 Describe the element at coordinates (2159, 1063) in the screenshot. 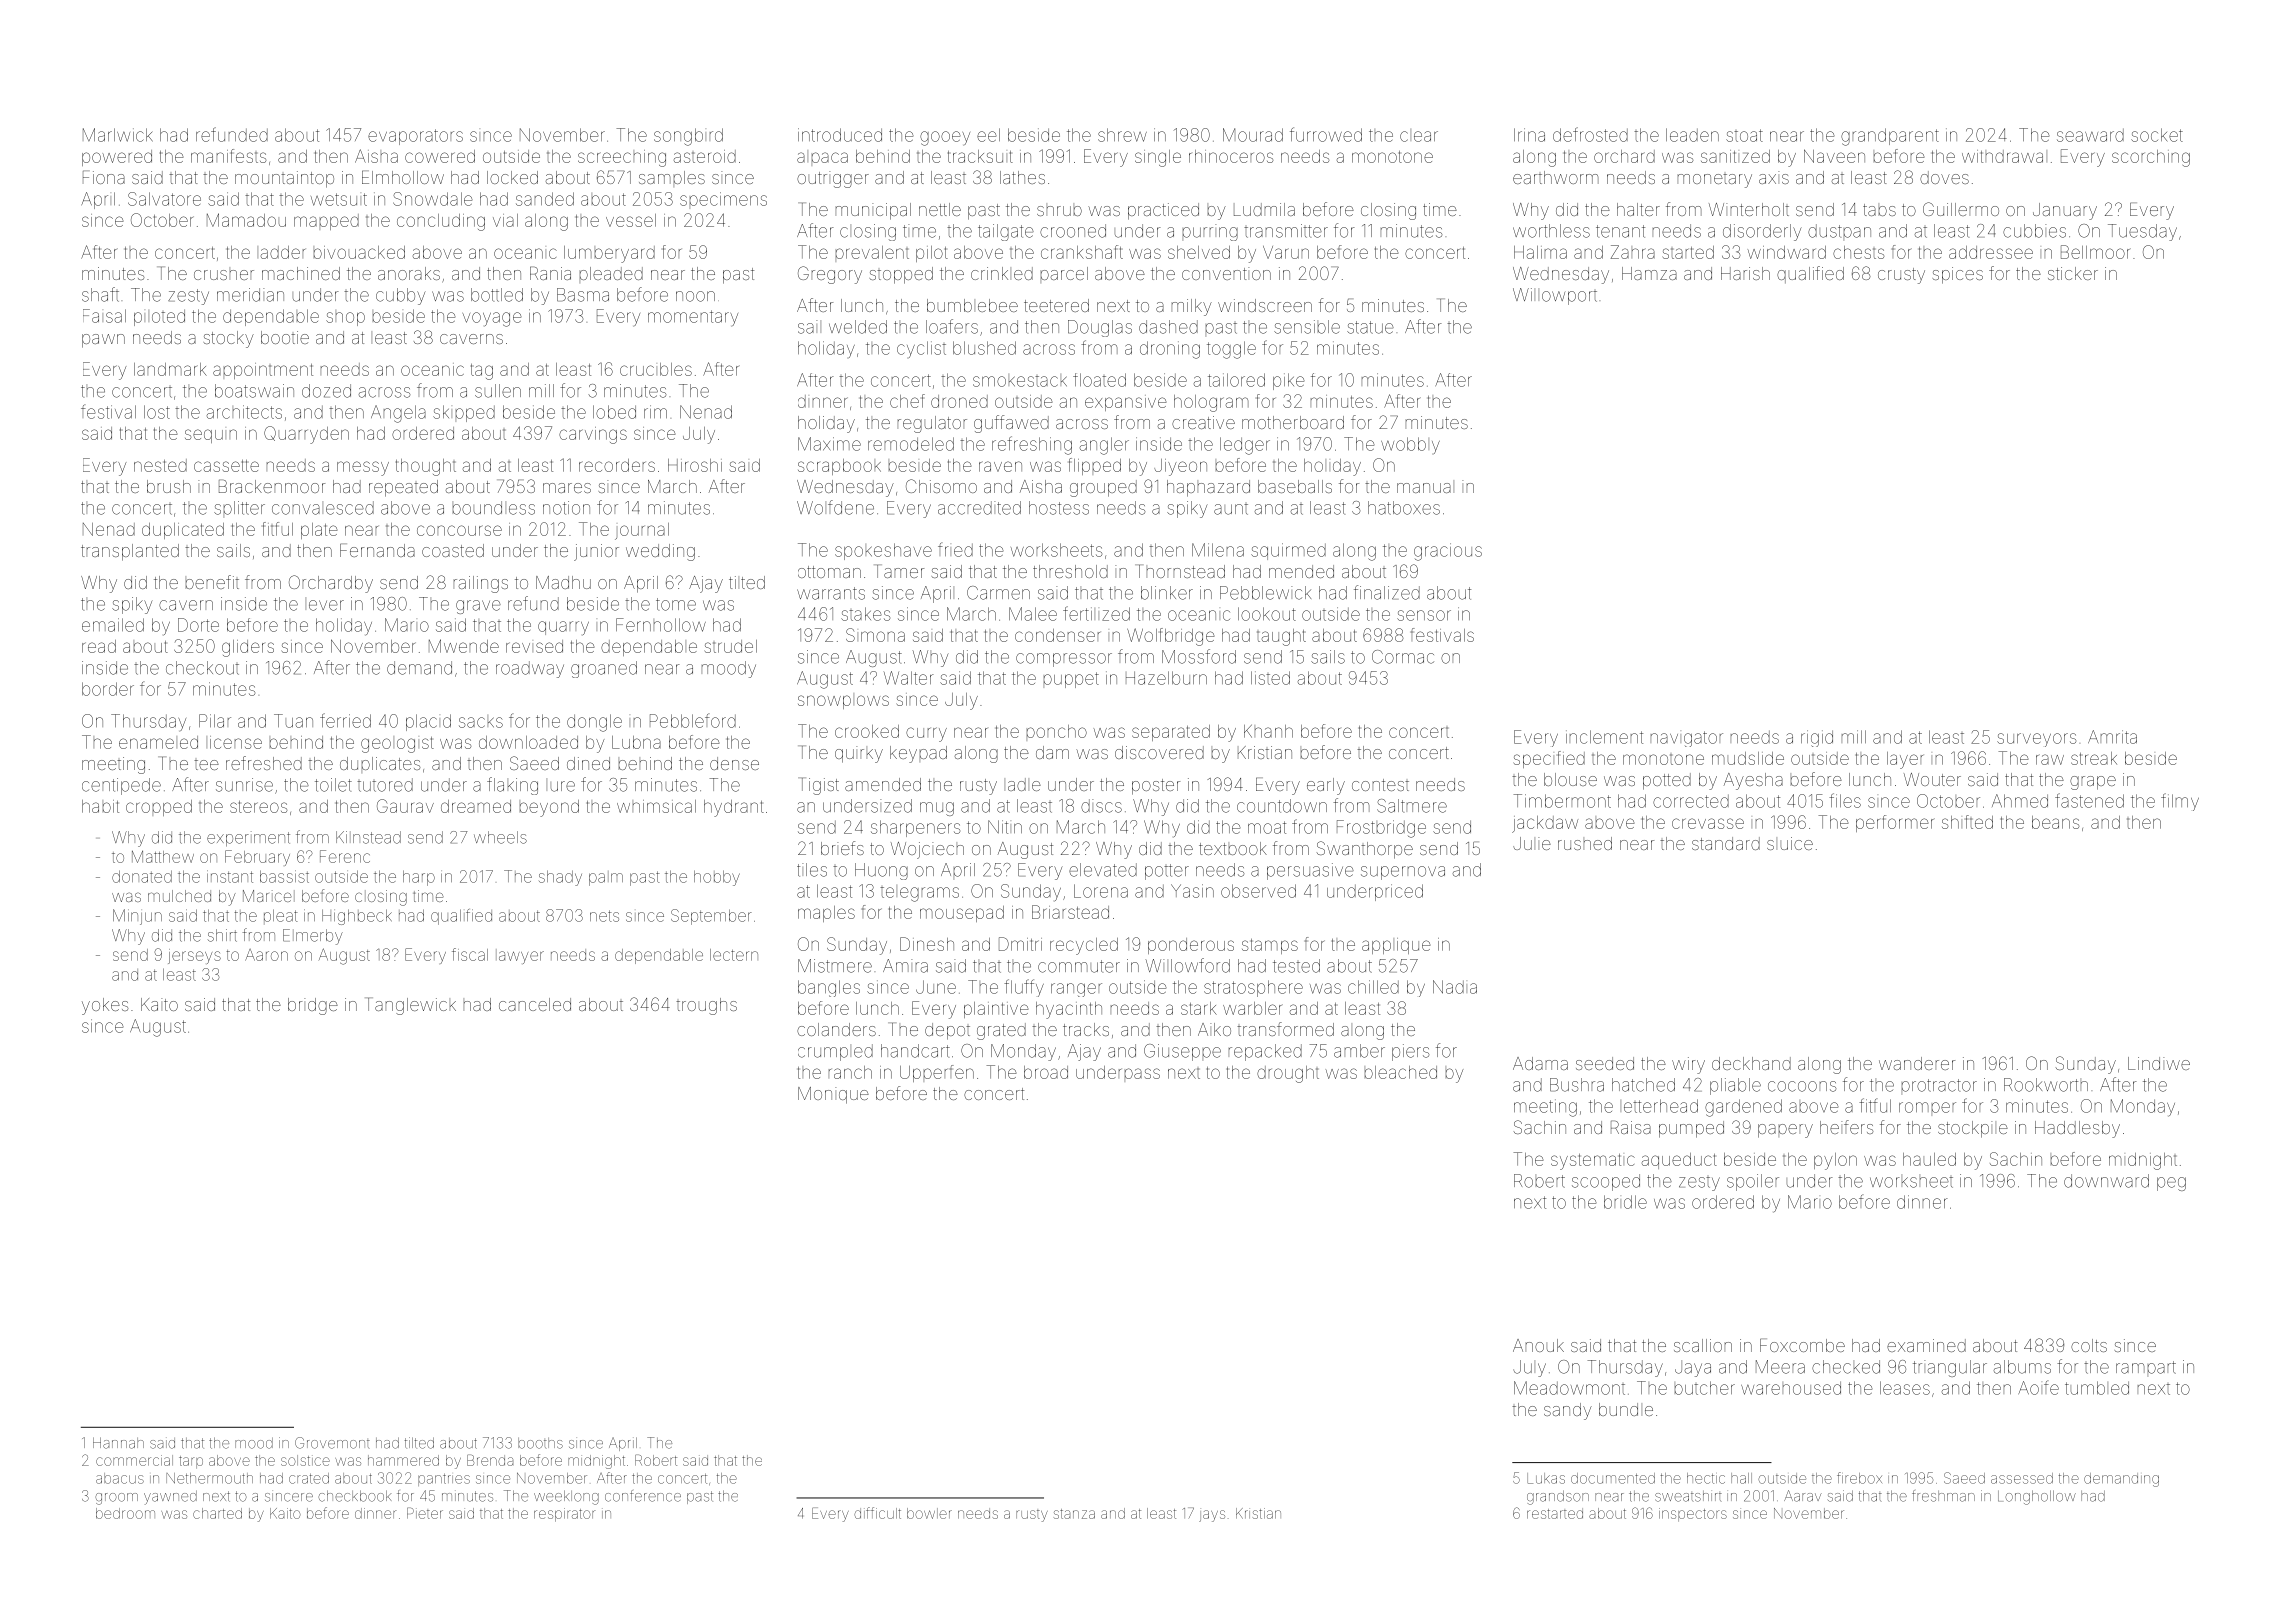

I see `Lindiwe` at that location.
